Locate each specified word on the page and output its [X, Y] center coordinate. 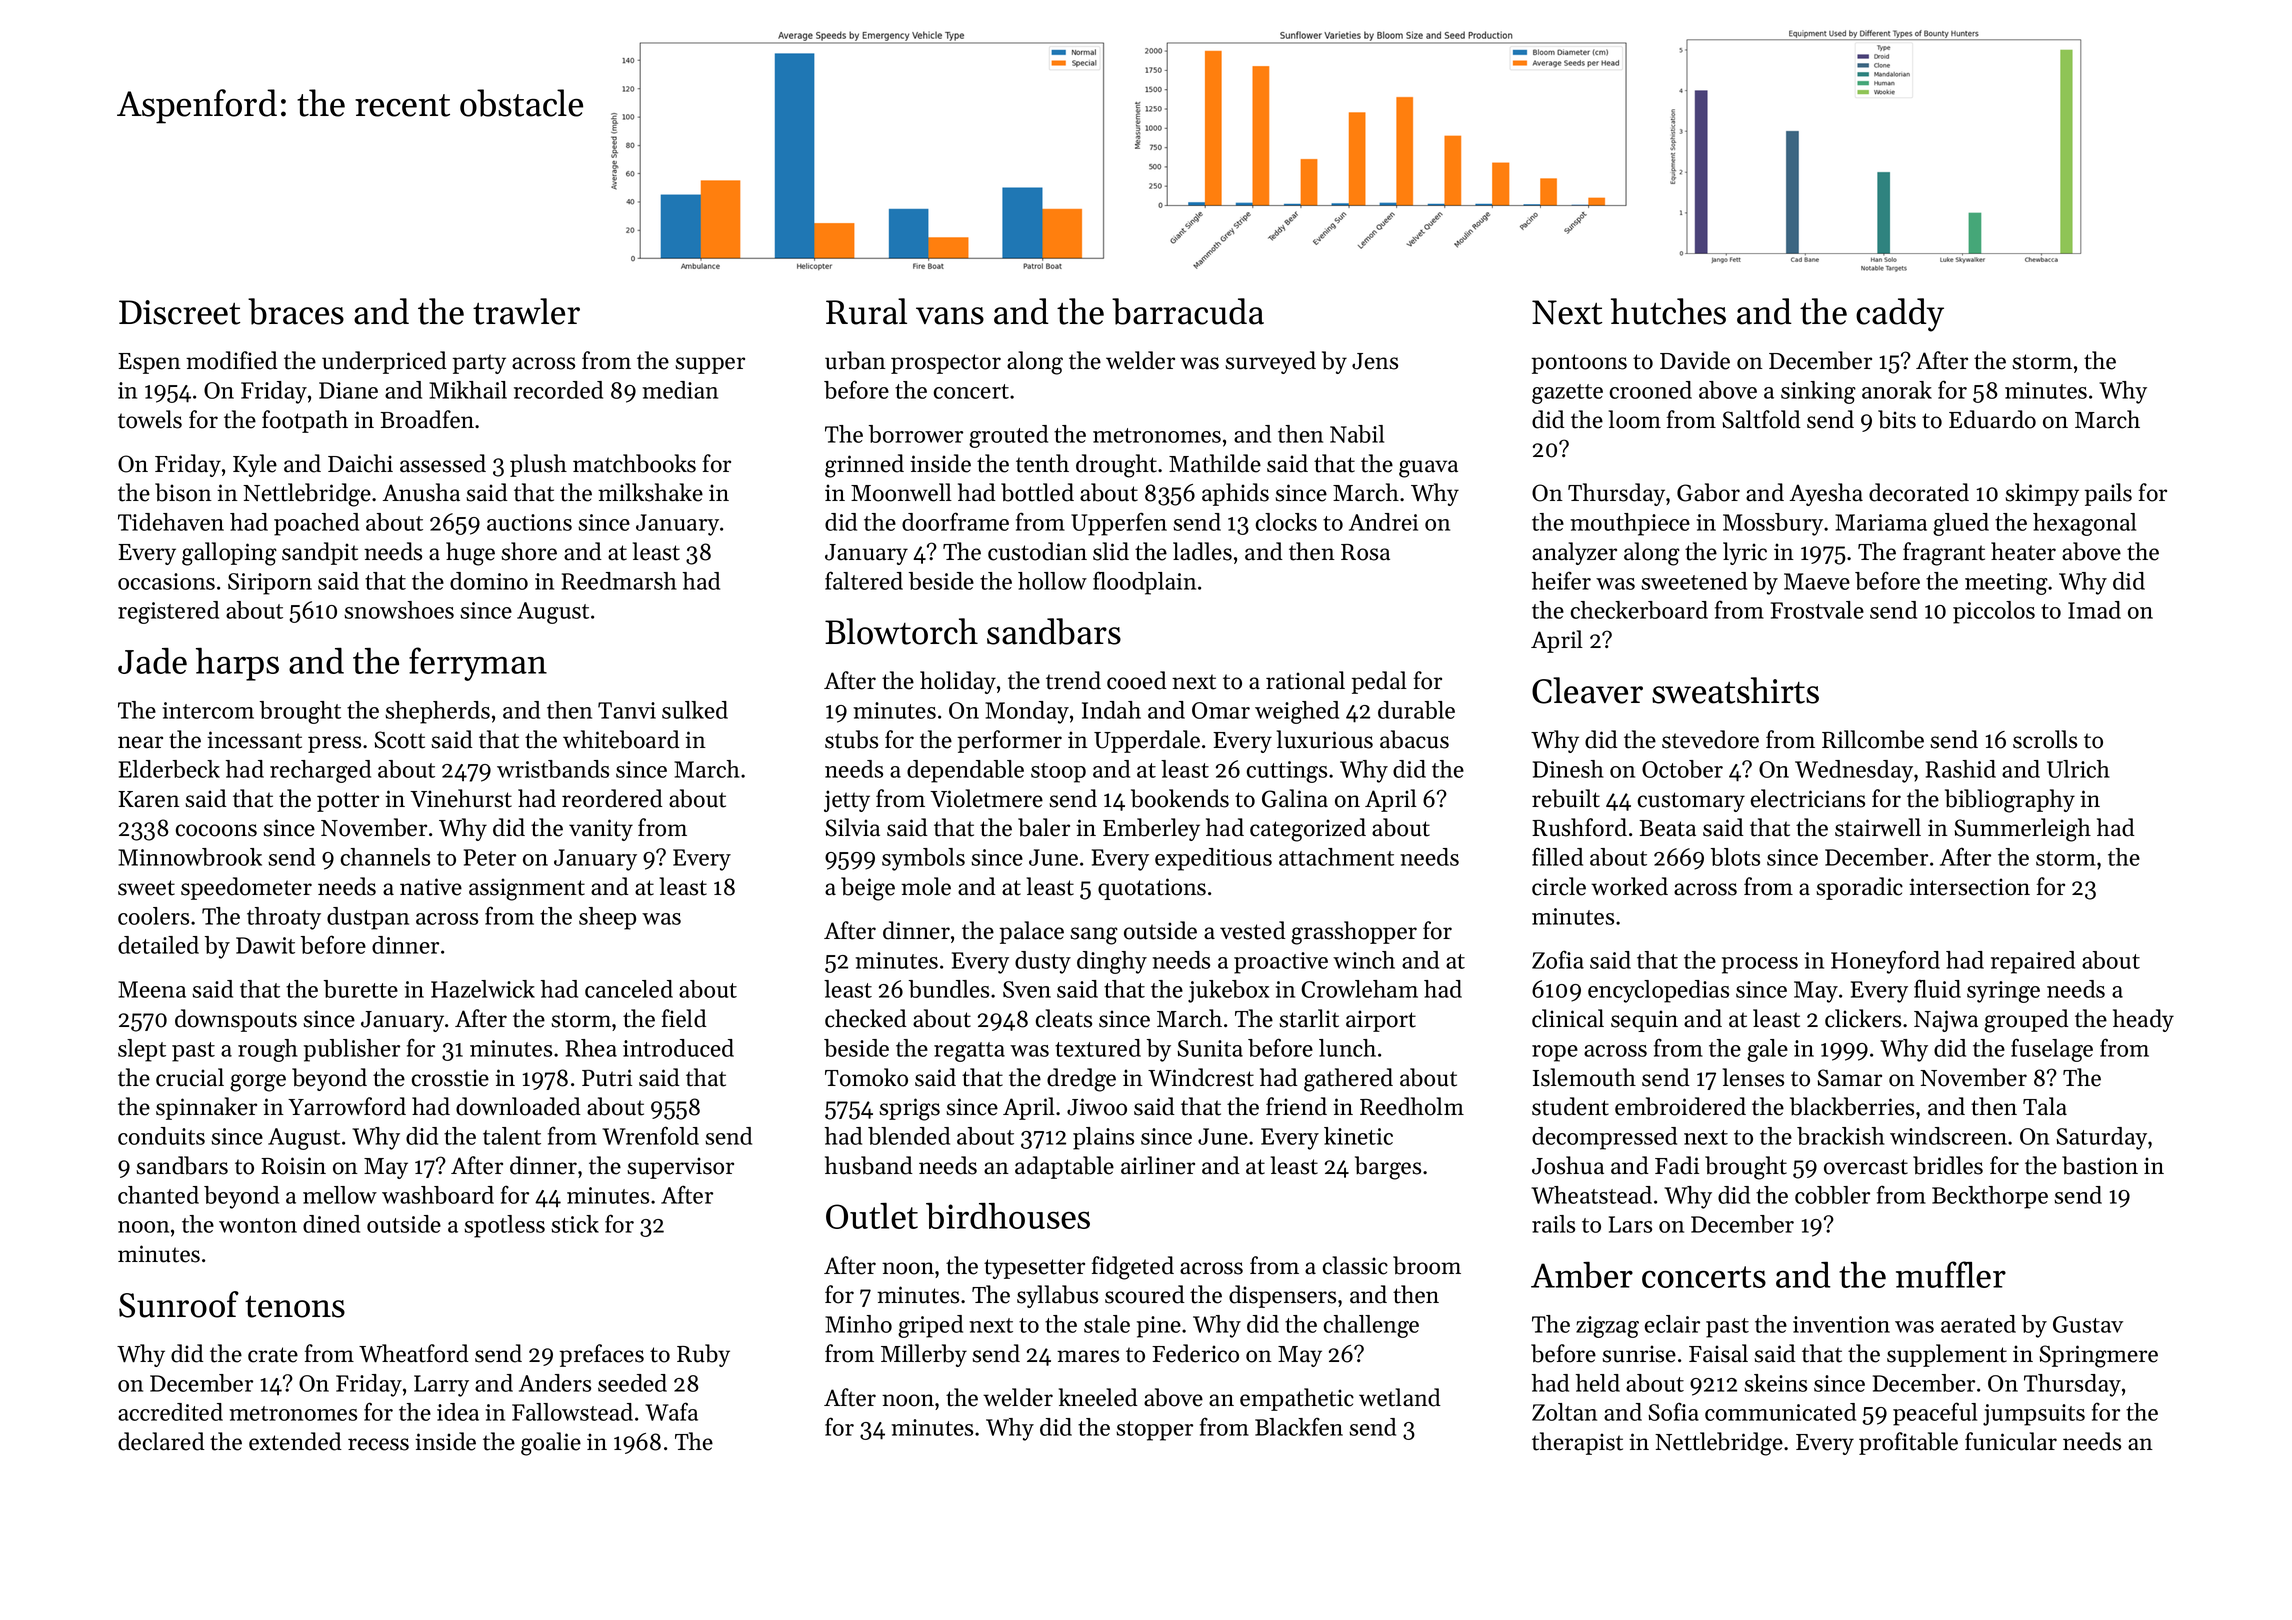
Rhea [591, 1048]
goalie [551, 1444]
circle [1559, 886]
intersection [1969, 887]
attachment [1336, 857]
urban [855, 360]
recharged [320, 771]
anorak [1897, 390]
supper [710, 365]
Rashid [1961, 769]
